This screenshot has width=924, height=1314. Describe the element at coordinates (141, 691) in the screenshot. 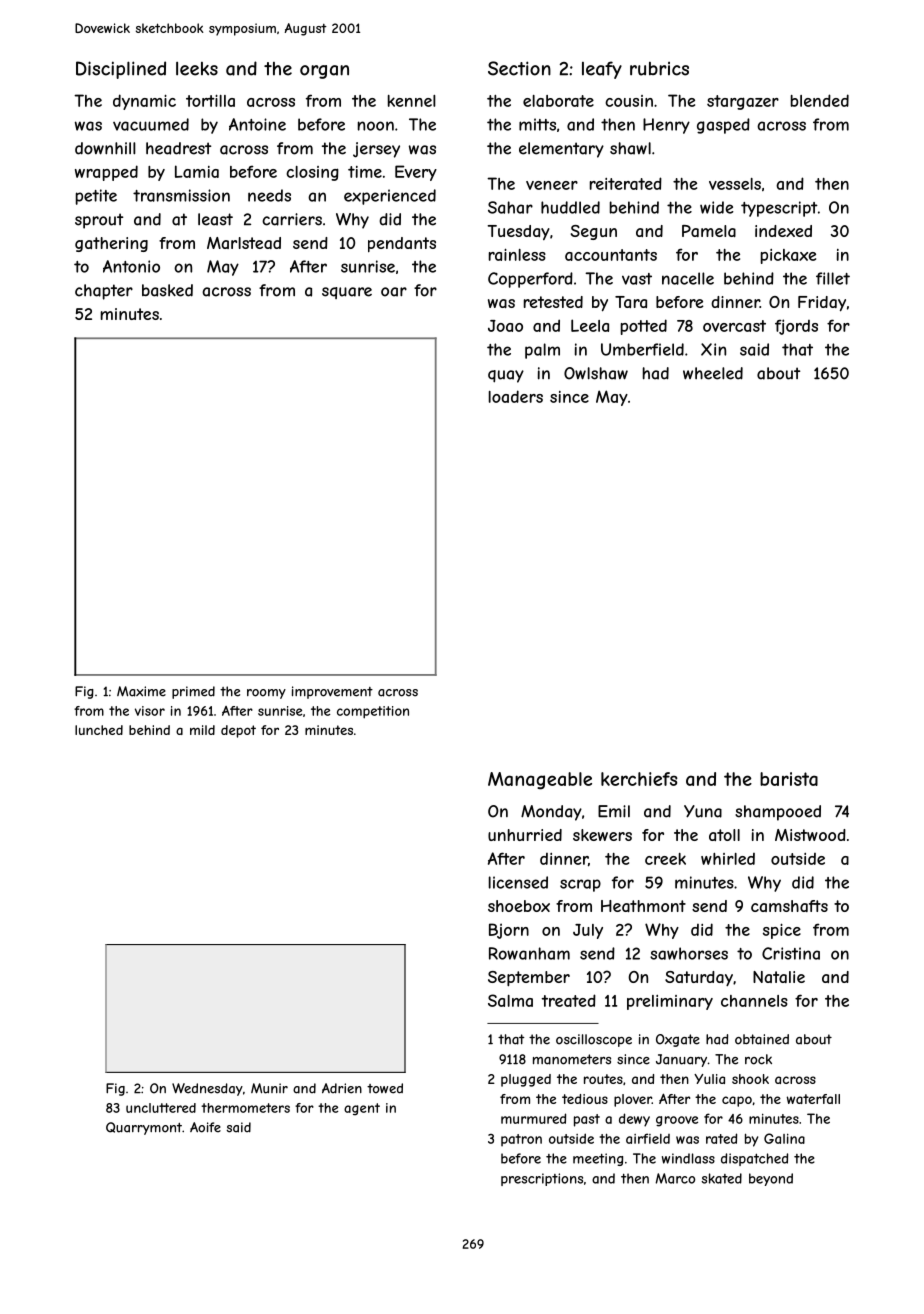

I see `Maxime` at that location.
